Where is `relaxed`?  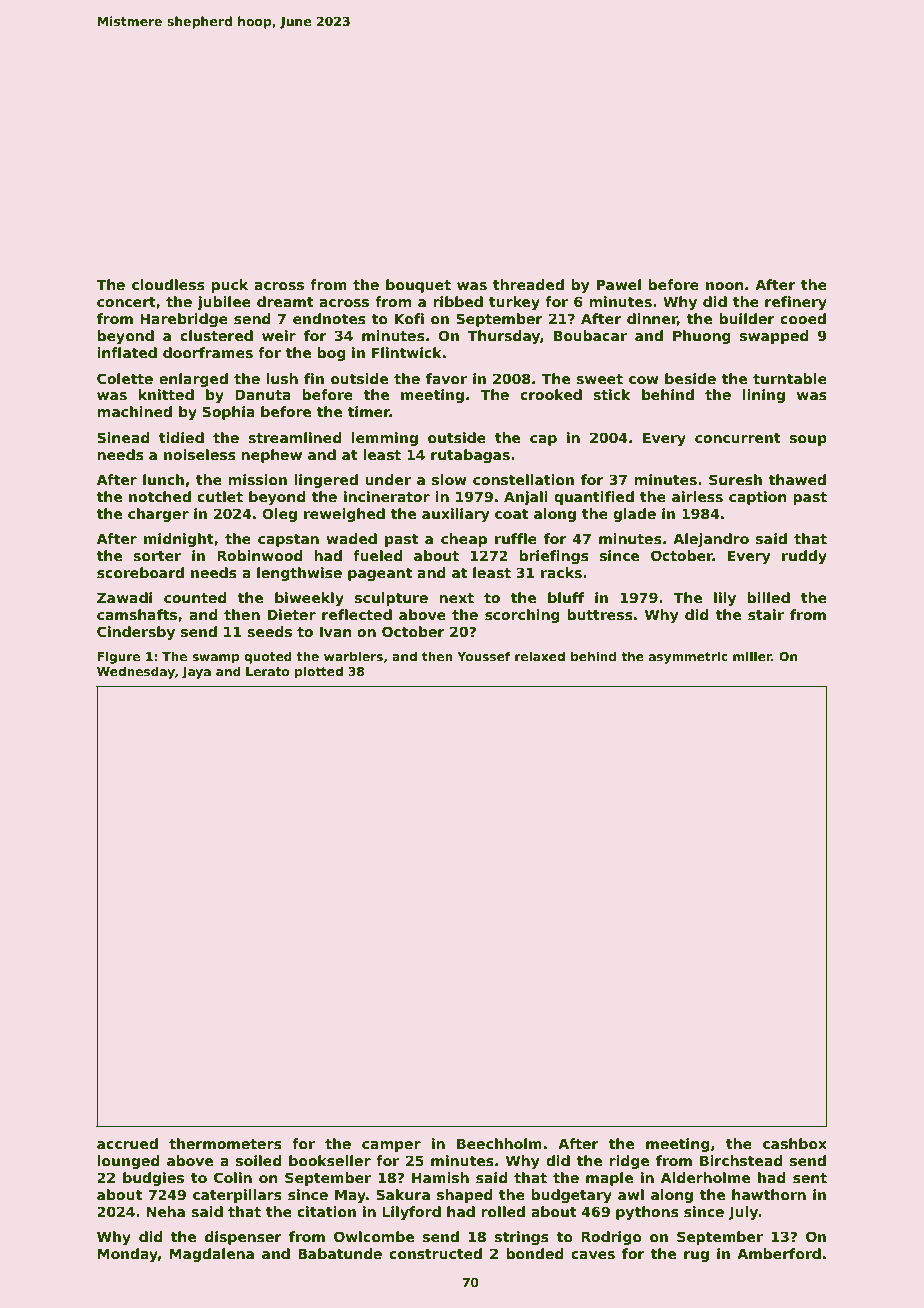 relaxed is located at coordinates (540, 656).
